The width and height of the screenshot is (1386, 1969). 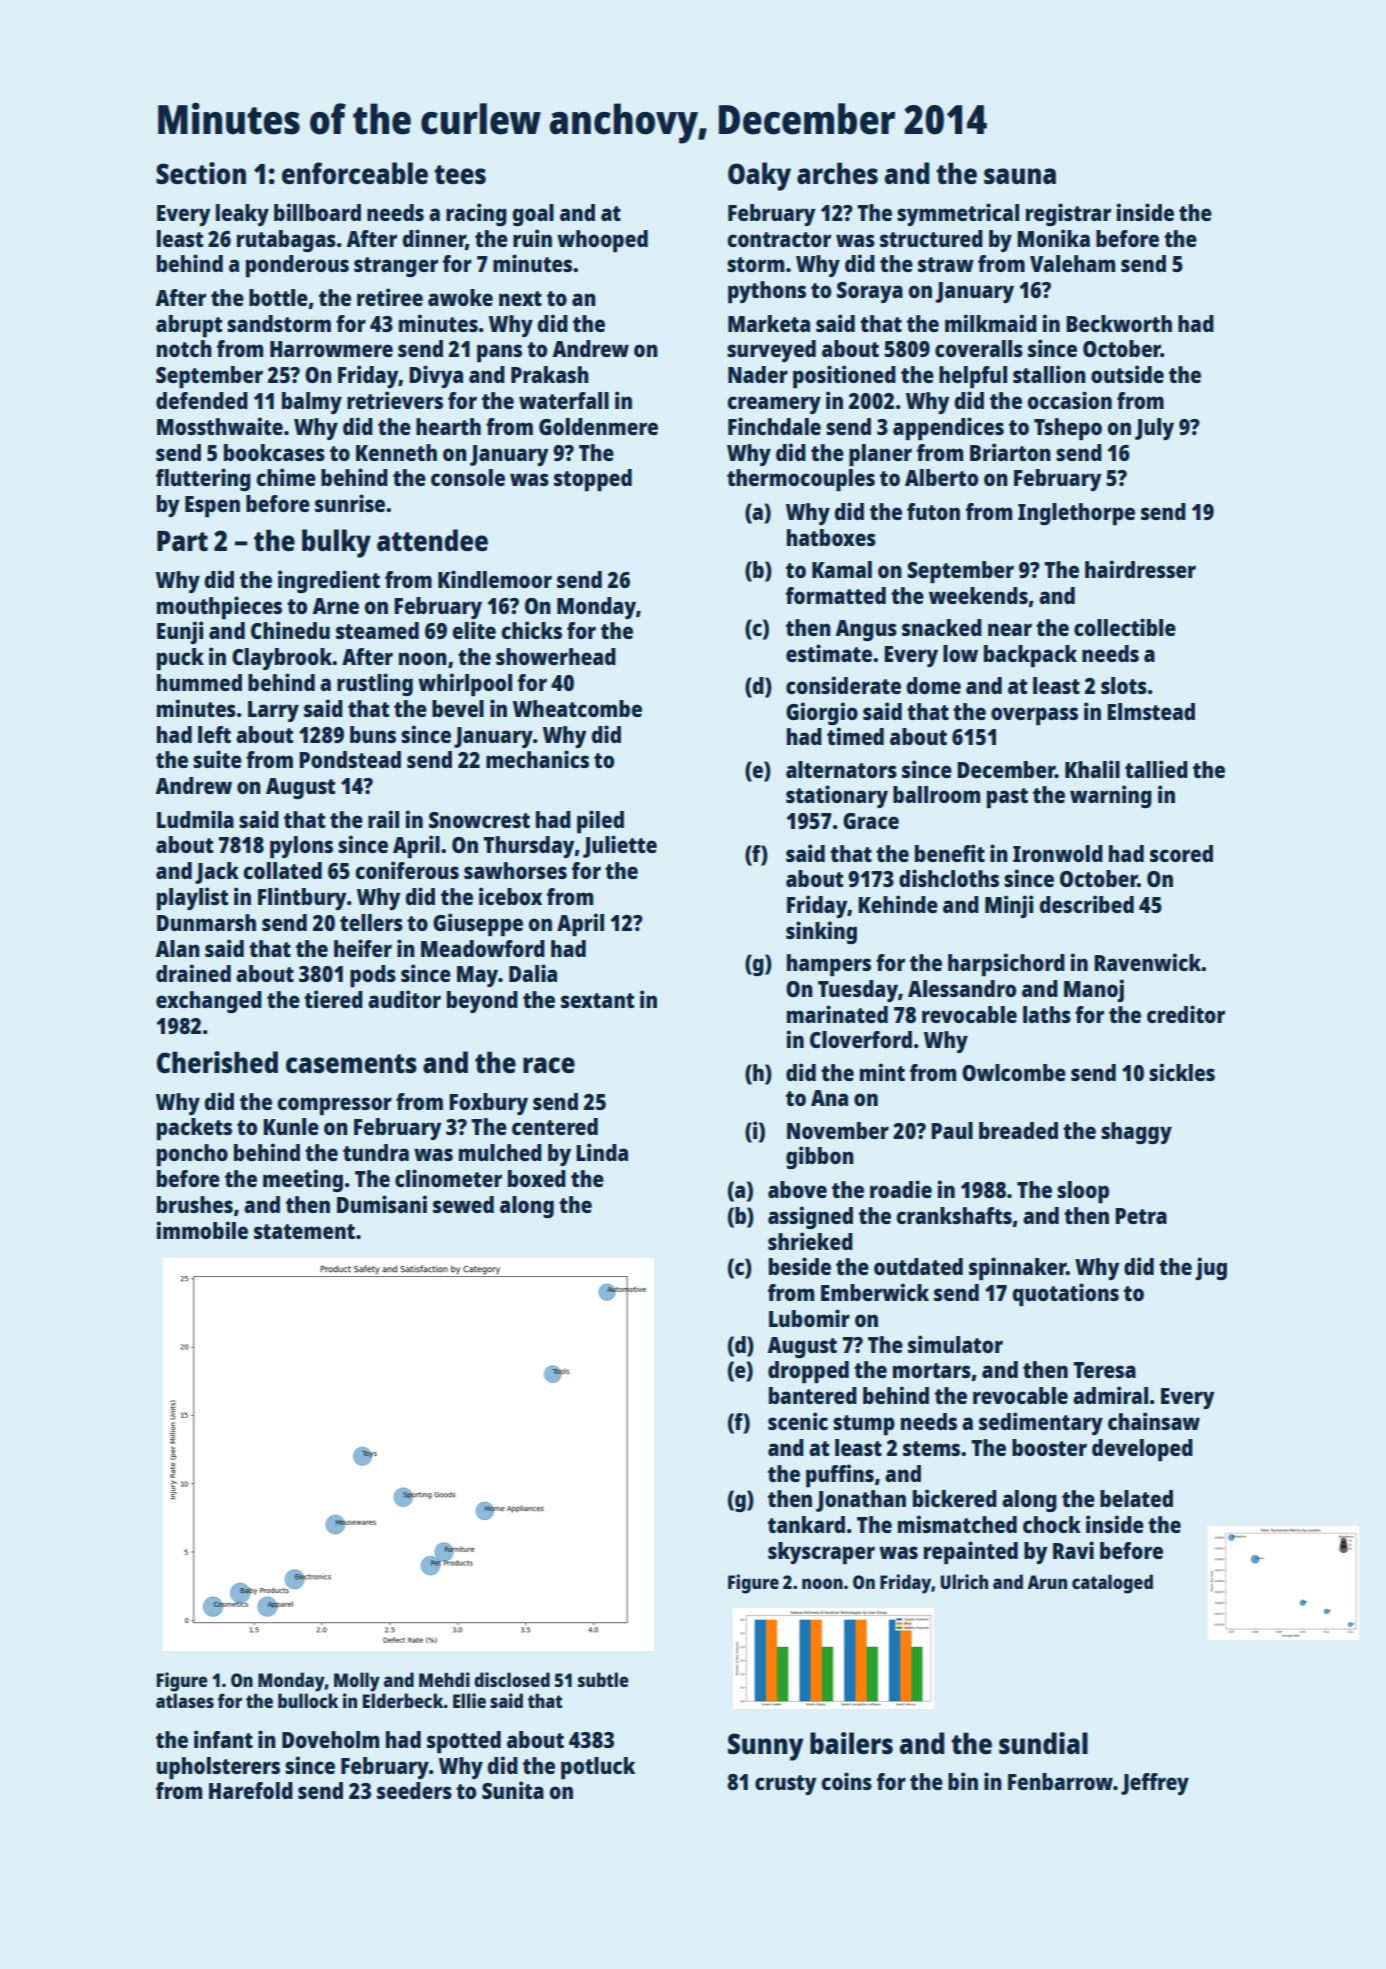 I want to click on sextant, so click(x=597, y=1000).
